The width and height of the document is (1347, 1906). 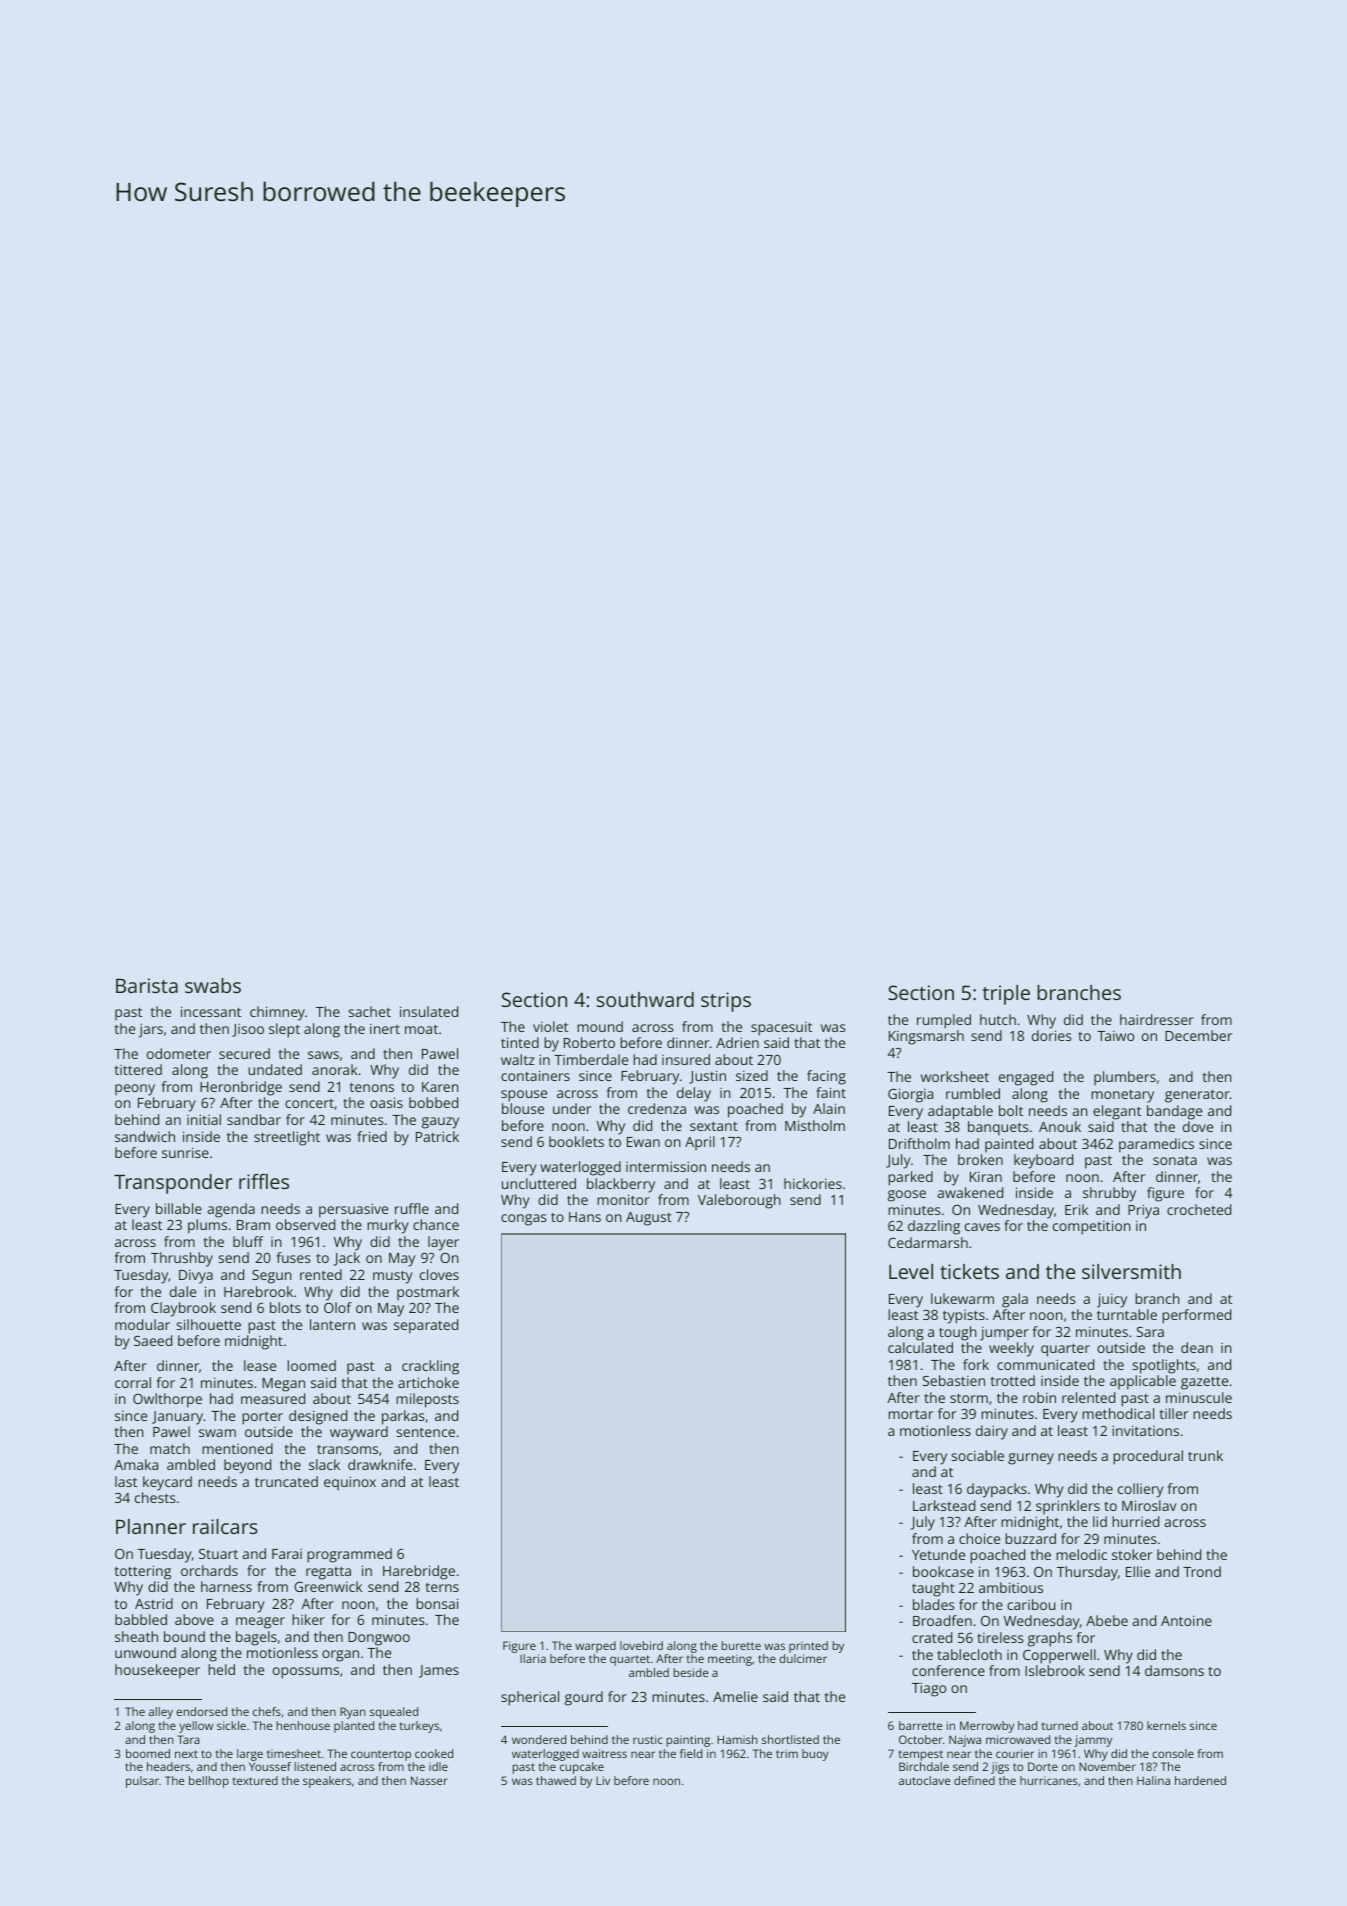 What do you see at coordinates (1055, 1670) in the document?
I see `Islebrook` at bounding box center [1055, 1670].
